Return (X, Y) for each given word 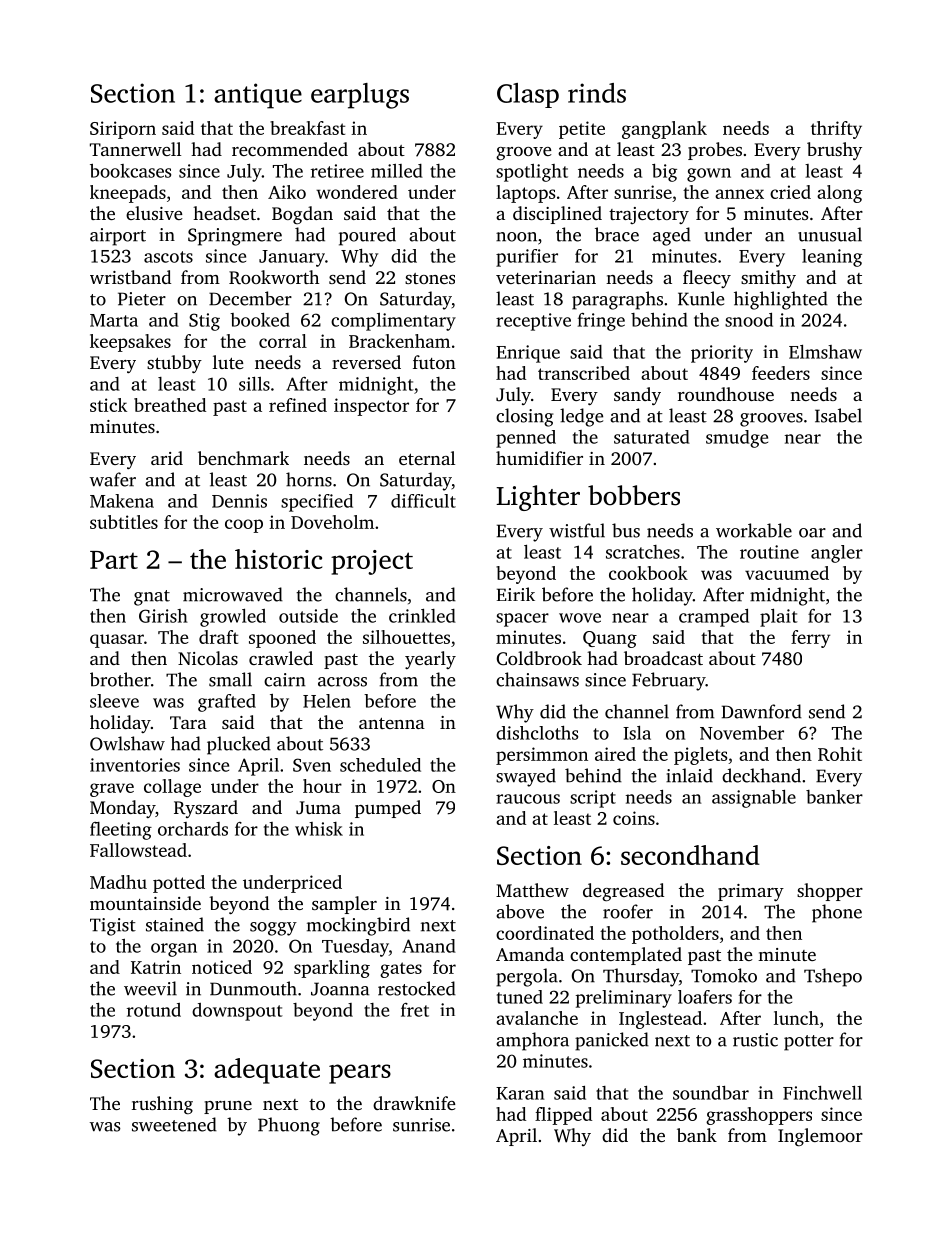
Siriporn (123, 130)
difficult (423, 501)
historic (278, 559)
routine (769, 552)
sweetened (174, 1124)
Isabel (838, 415)
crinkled (422, 616)
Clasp (528, 95)
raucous (528, 799)
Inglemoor (820, 1137)
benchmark (243, 458)
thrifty (836, 130)
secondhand (690, 855)
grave (112, 790)
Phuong (289, 1126)
